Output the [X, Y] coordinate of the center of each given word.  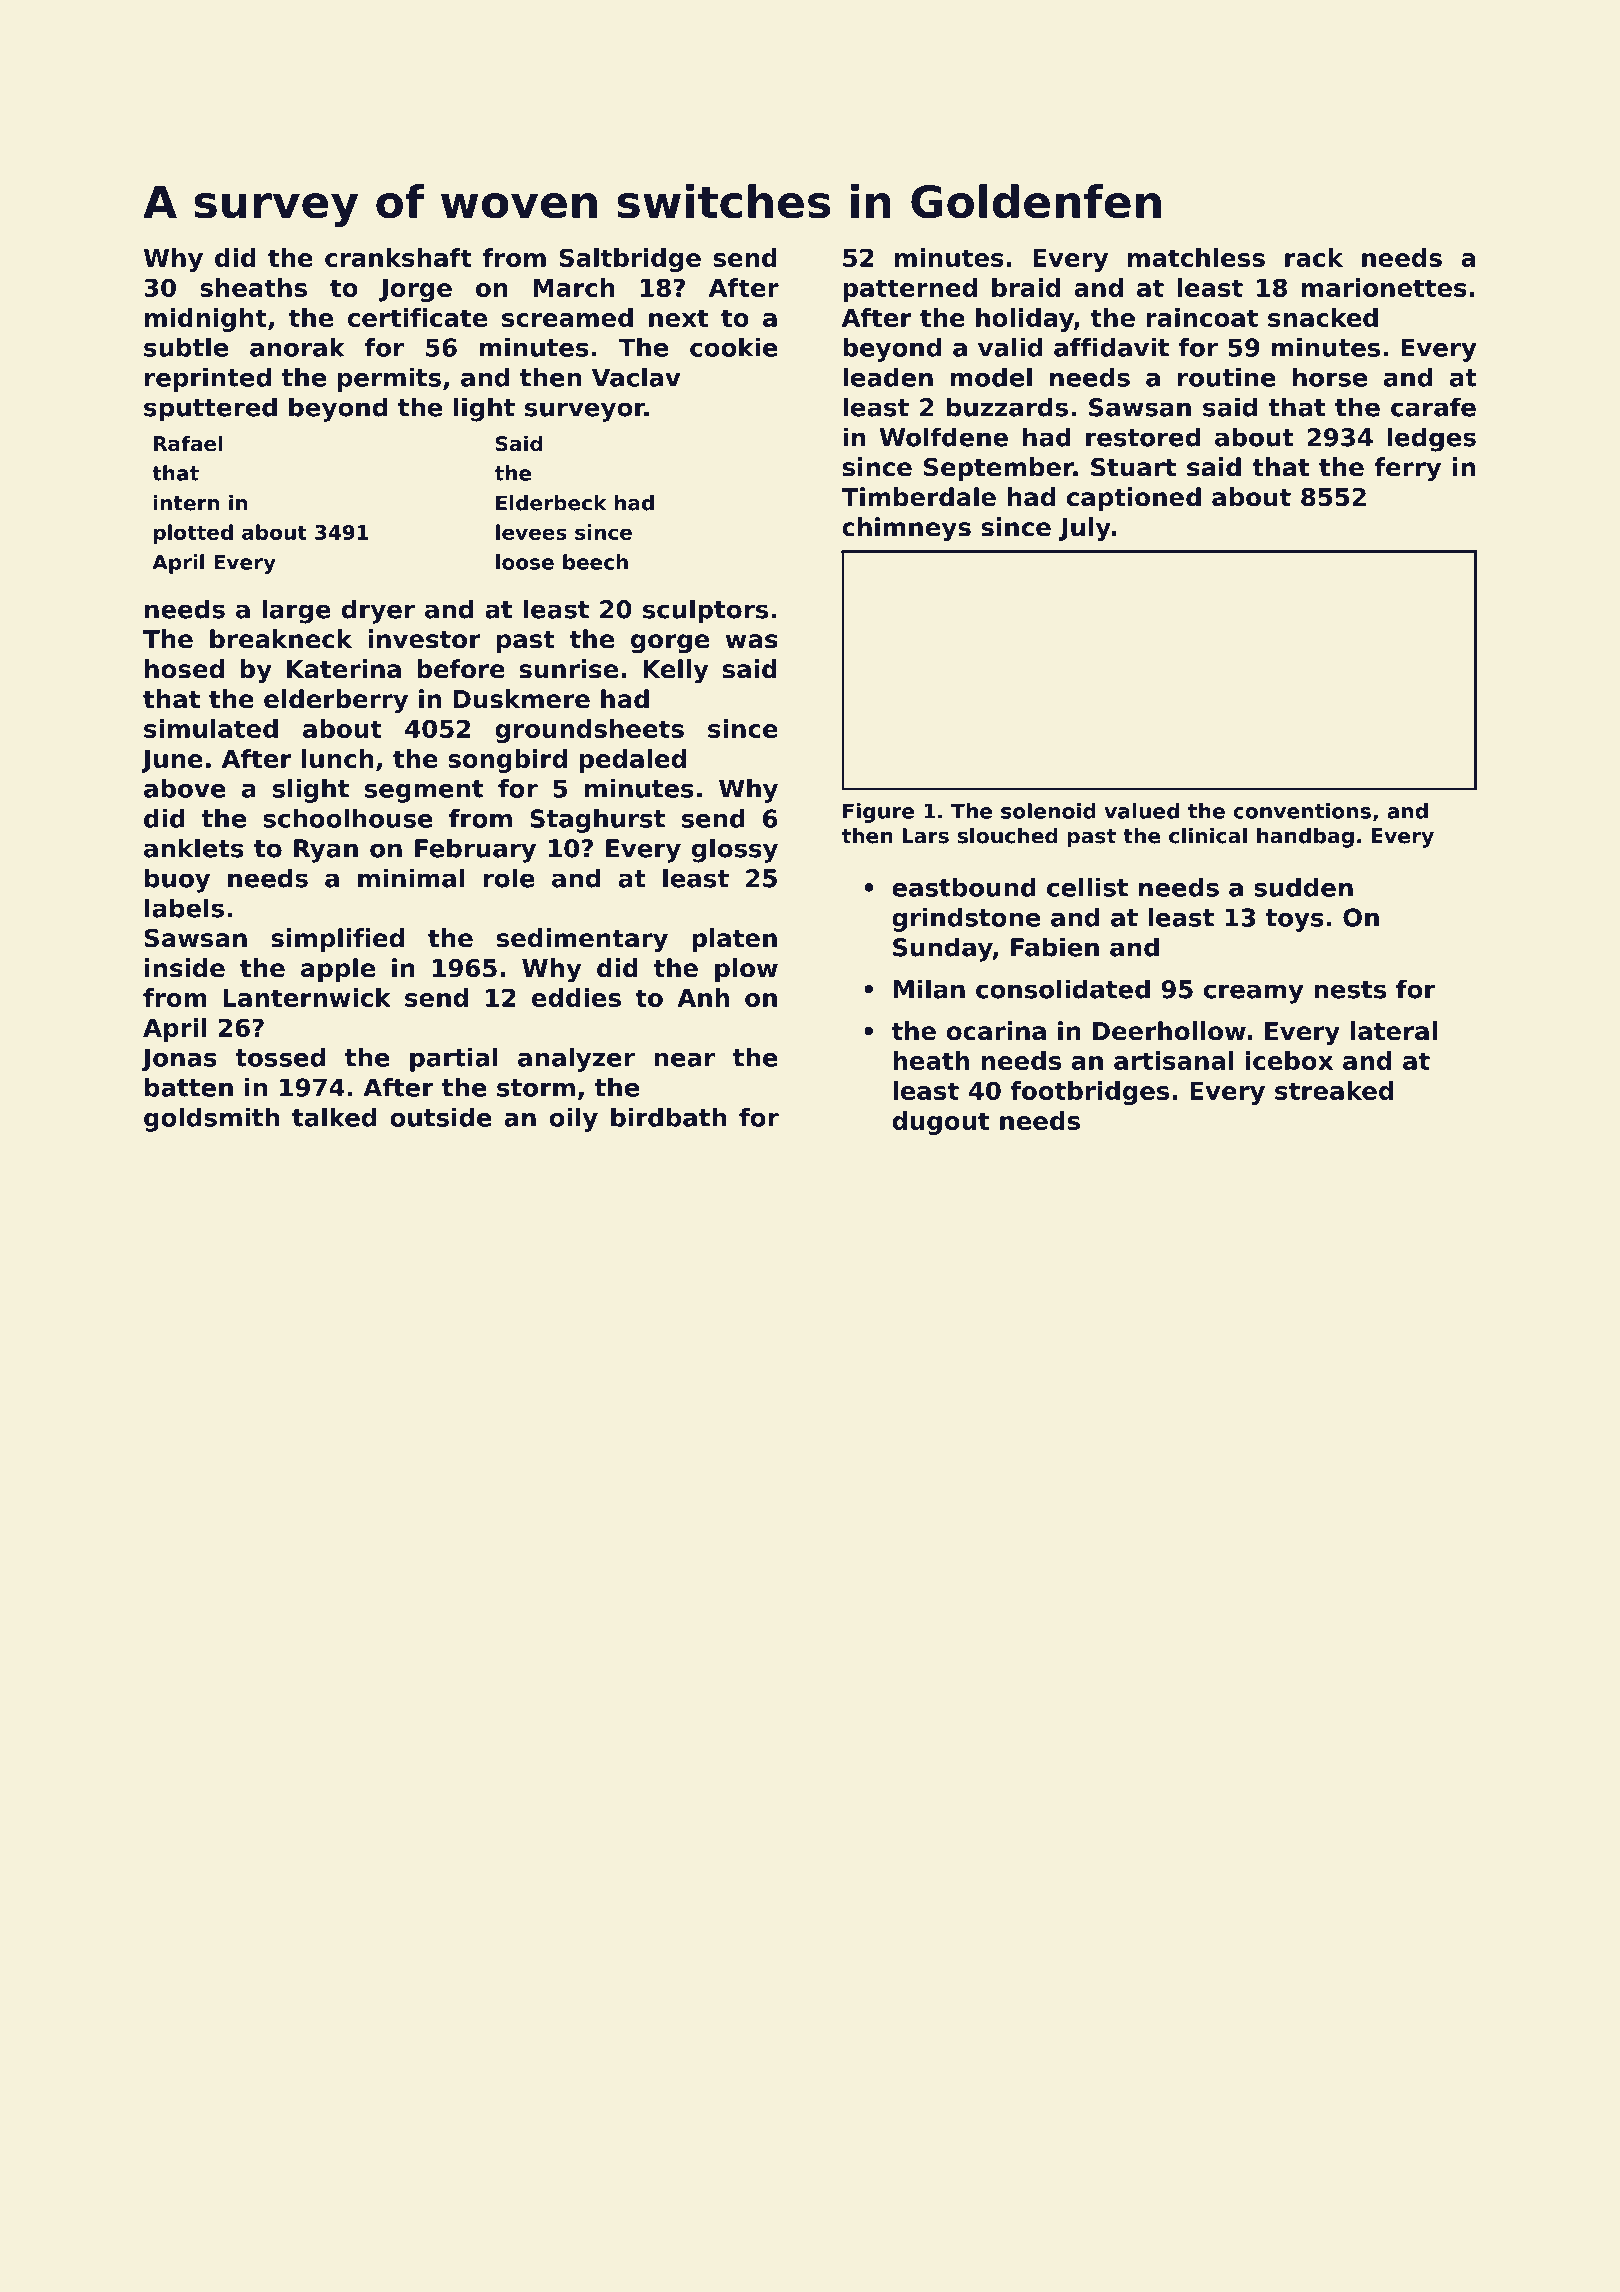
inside [185, 968]
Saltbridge [630, 260]
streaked [1334, 1090]
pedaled [632, 761]
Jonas [179, 1060]
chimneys [906, 529]
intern [186, 503]
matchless [1196, 257]
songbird [507, 761]
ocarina [996, 1031]
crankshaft [398, 257]
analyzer [576, 1060]
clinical [1208, 836]
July [1085, 529]
